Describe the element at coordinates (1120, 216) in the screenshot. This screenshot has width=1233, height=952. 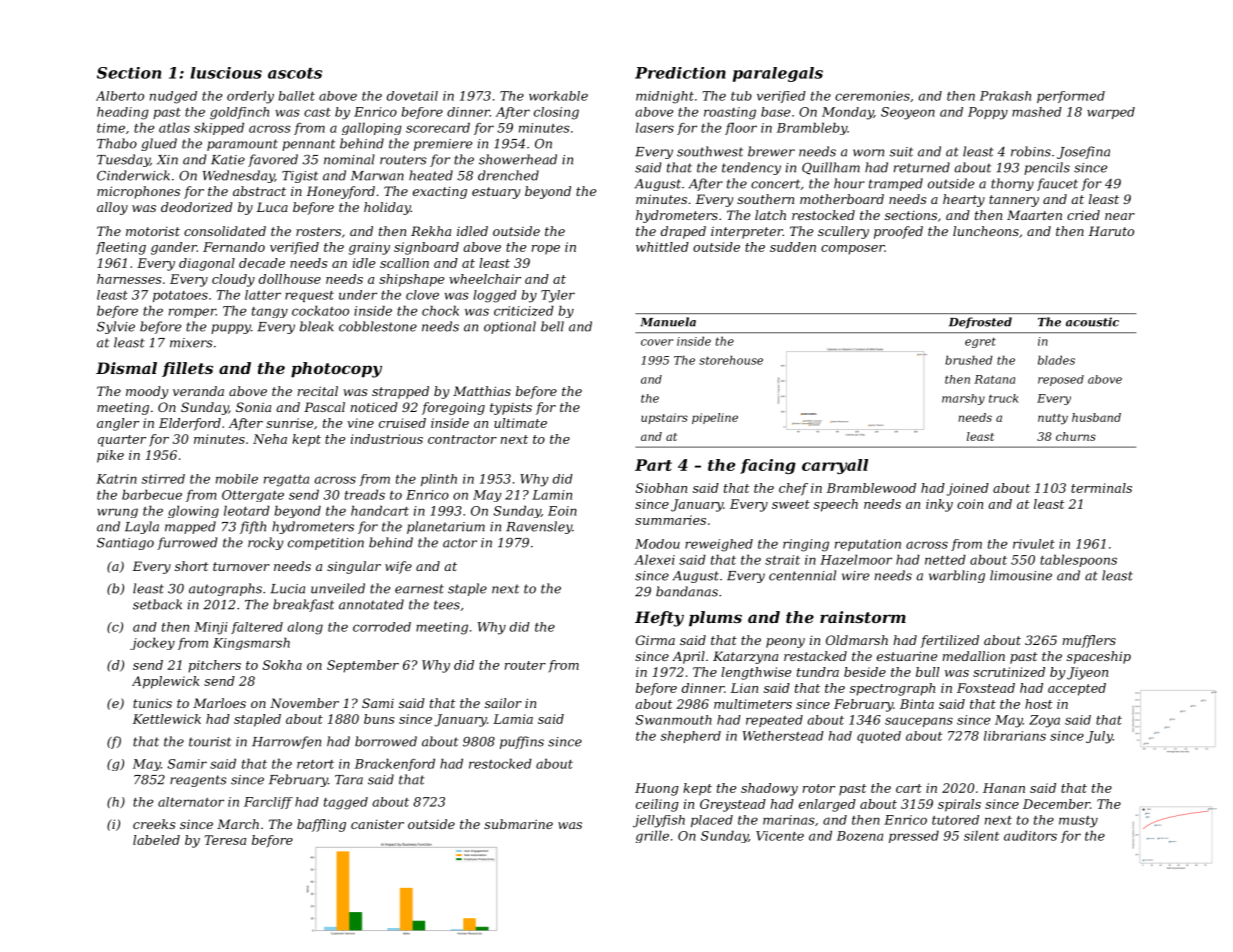
I see `near` at that location.
